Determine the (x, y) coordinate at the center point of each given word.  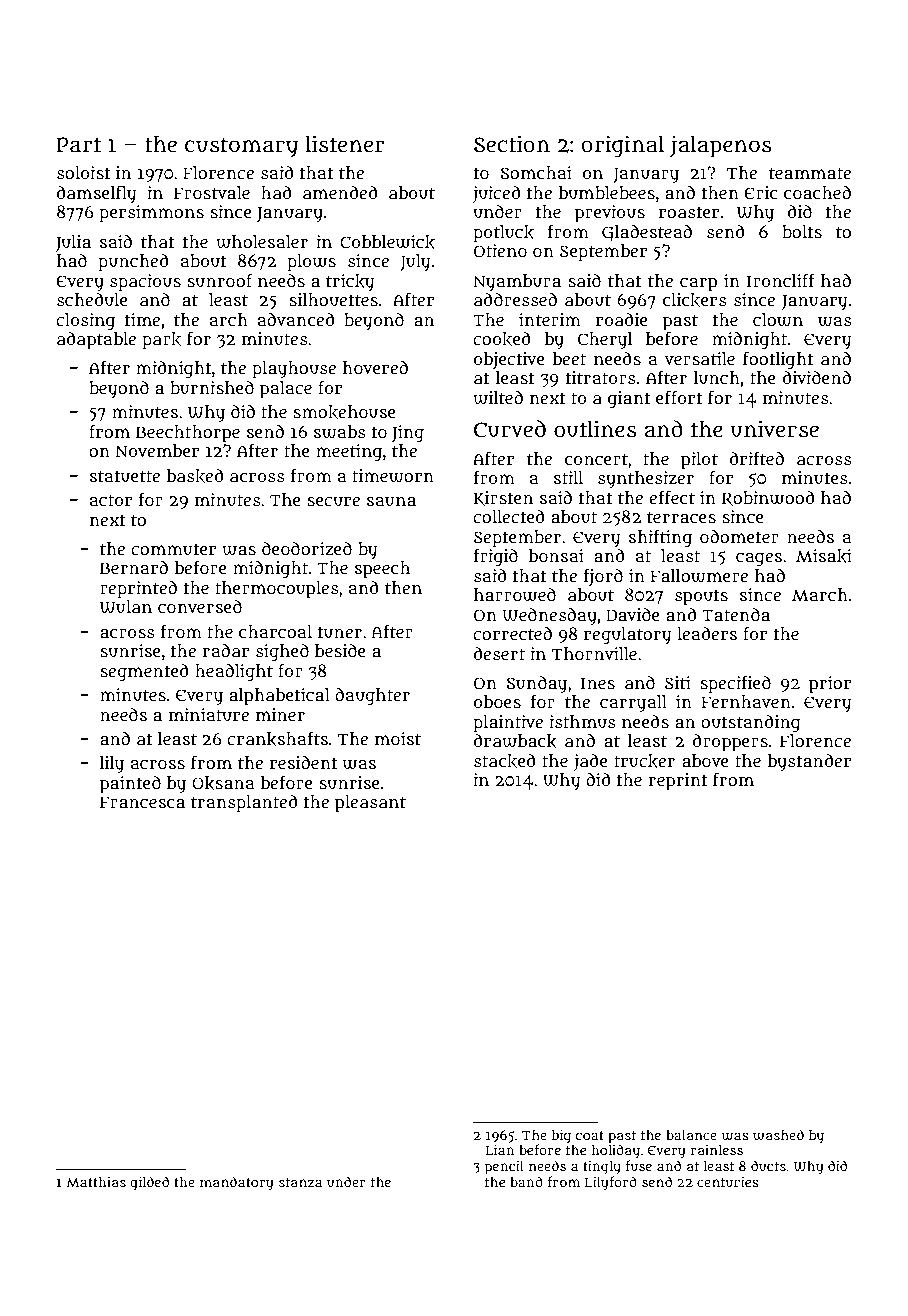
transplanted (244, 804)
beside (340, 650)
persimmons (151, 214)
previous (610, 214)
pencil (504, 1167)
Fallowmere (699, 576)
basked (195, 476)
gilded (149, 1183)
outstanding (751, 724)
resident (304, 762)
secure (333, 501)
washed (778, 1135)
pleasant (370, 804)
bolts (802, 231)
